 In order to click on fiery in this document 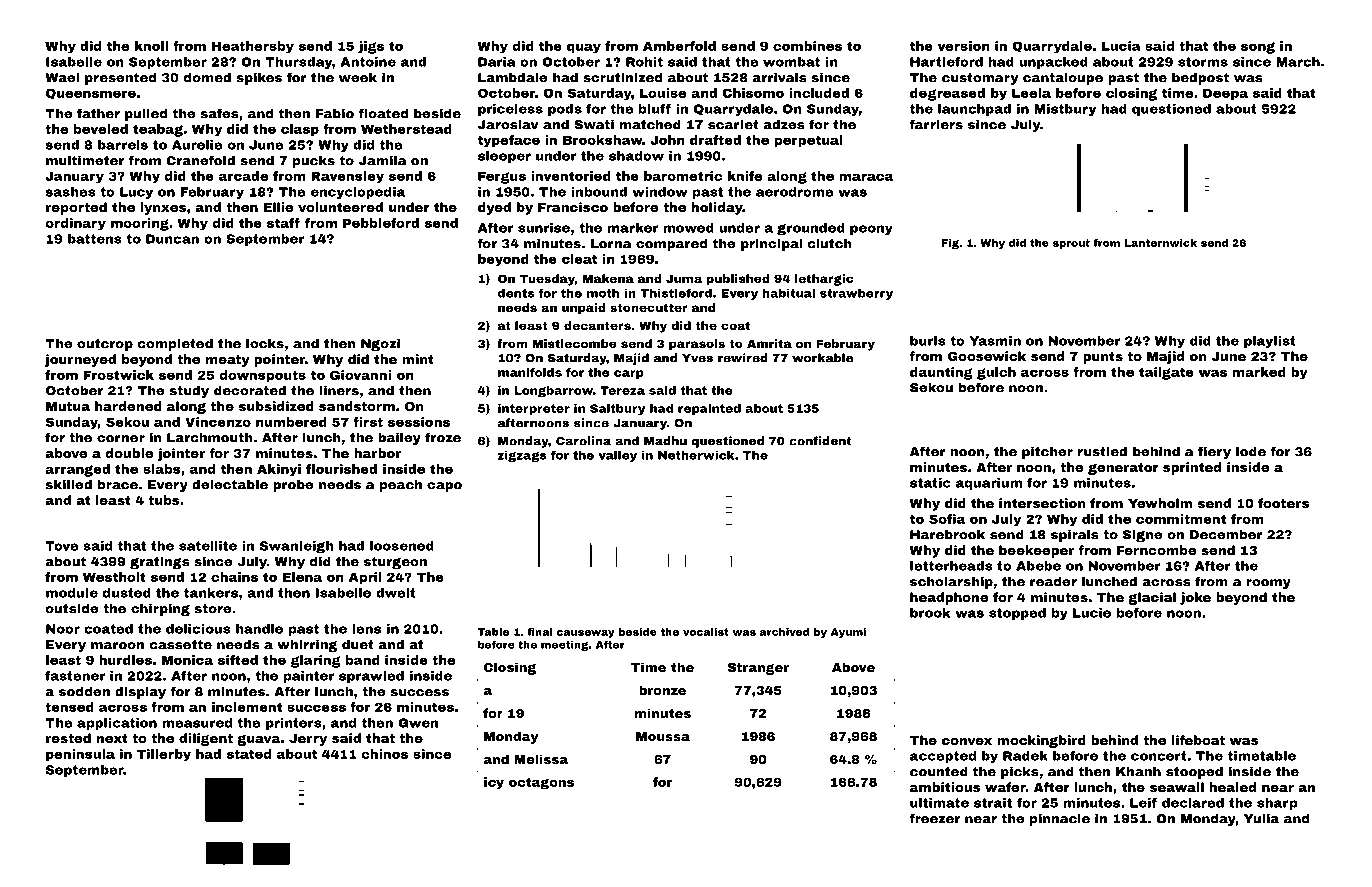, I will do `click(1214, 452)`.
